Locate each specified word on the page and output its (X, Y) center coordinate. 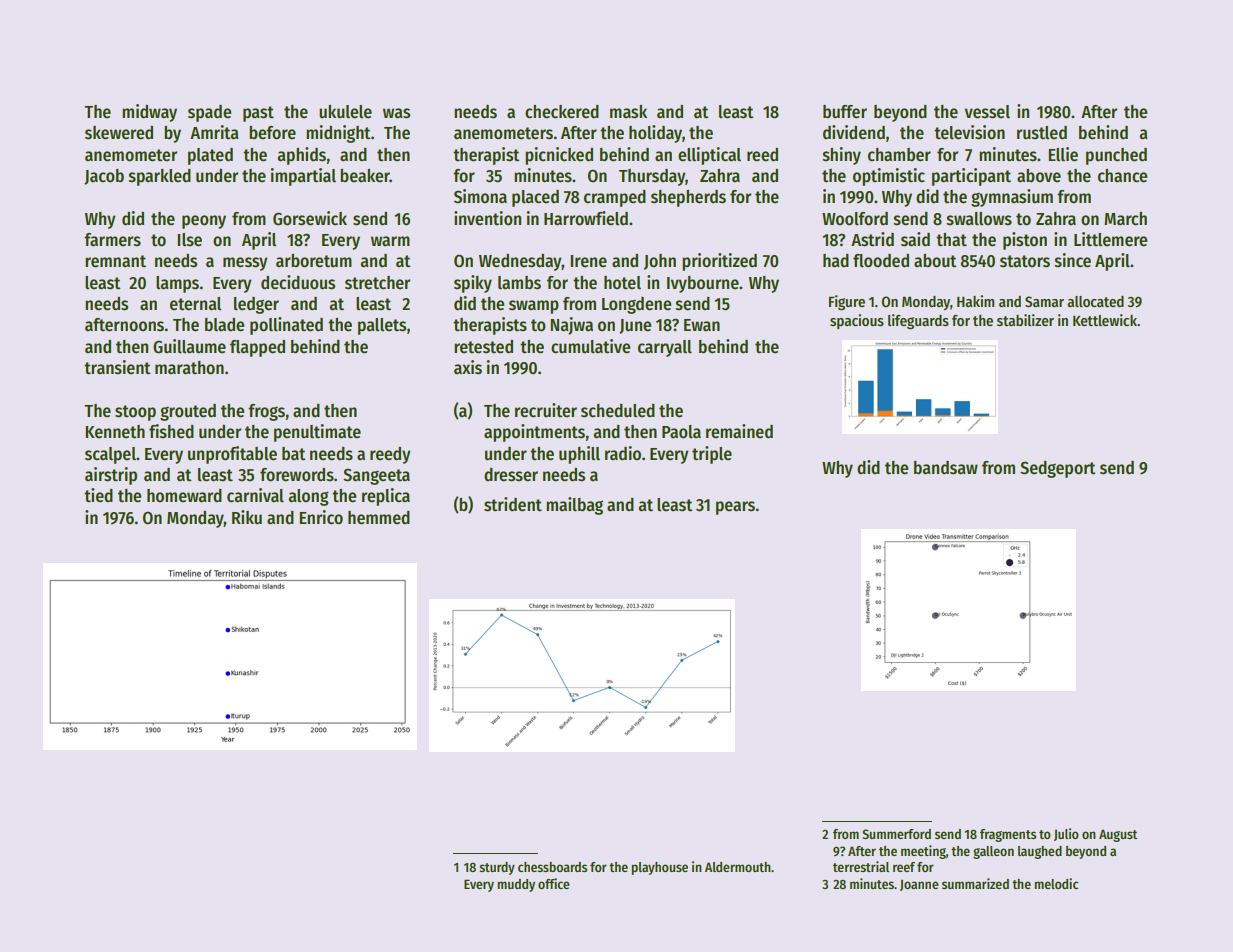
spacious (857, 321)
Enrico (321, 517)
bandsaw (946, 468)
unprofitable (232, 455)
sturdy (497, 868)
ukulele (345, 112)
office (554, 883)
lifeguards (918, 322)
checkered (562, 112)
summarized (975, 883)
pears (735, 508)
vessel (987, 112)
